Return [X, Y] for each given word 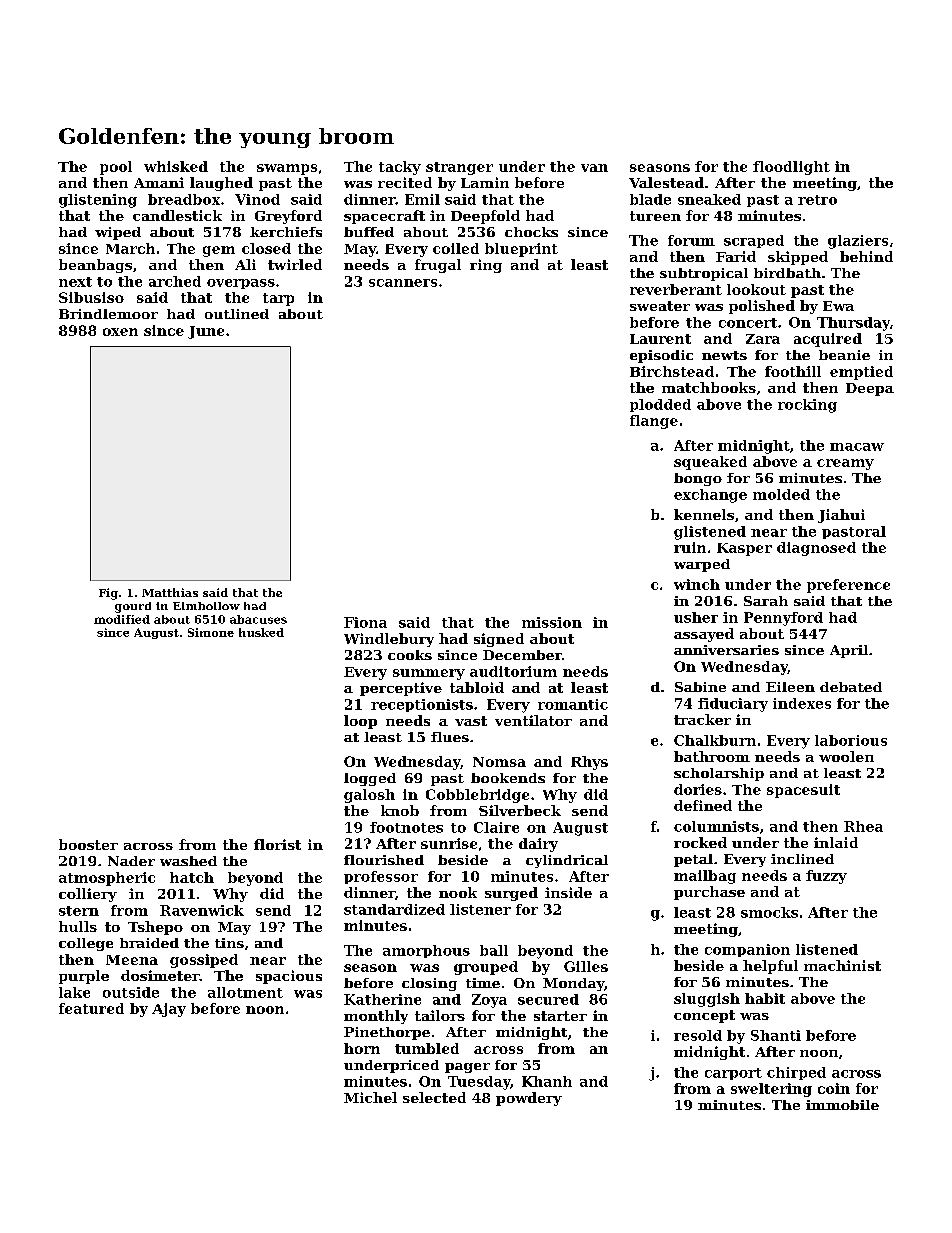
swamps [287, 169]
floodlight [791, 168]
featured [91, 1008]
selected [434, 1097]
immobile [842, 1105]
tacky [400, 168]
